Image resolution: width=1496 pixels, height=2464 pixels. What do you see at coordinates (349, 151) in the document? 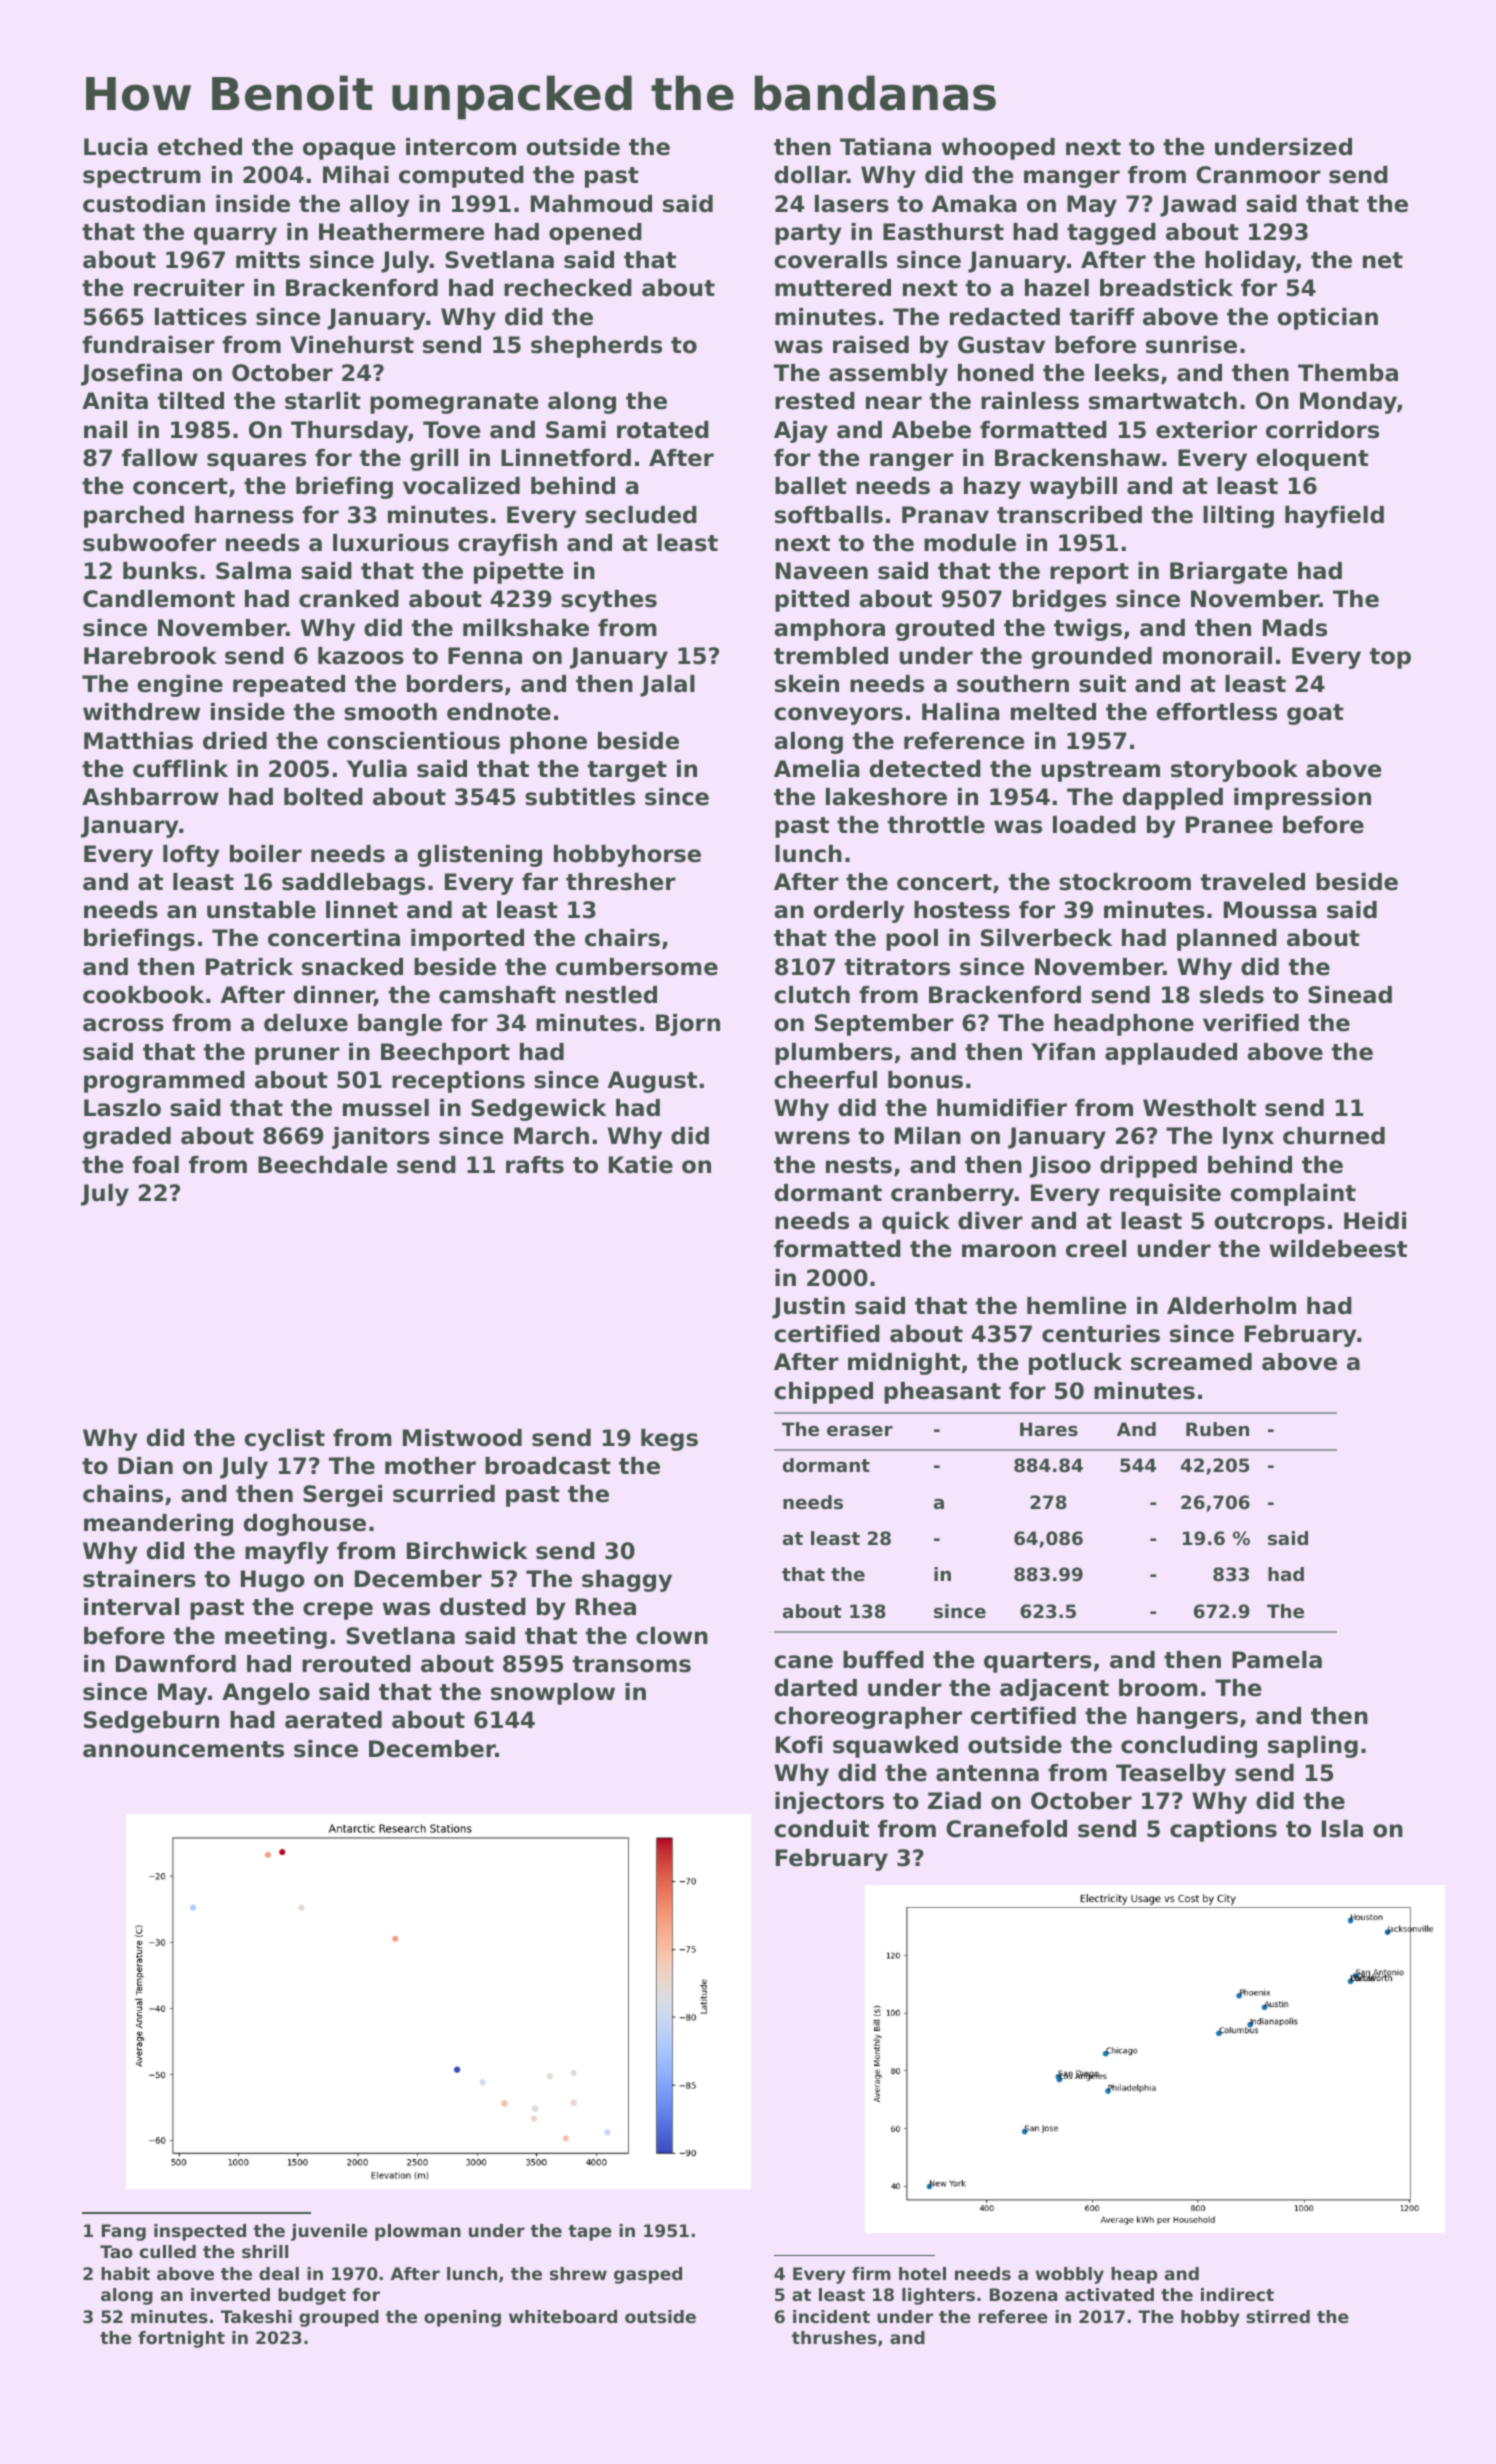
I see `opaque` at bounding box center [349, 151].
